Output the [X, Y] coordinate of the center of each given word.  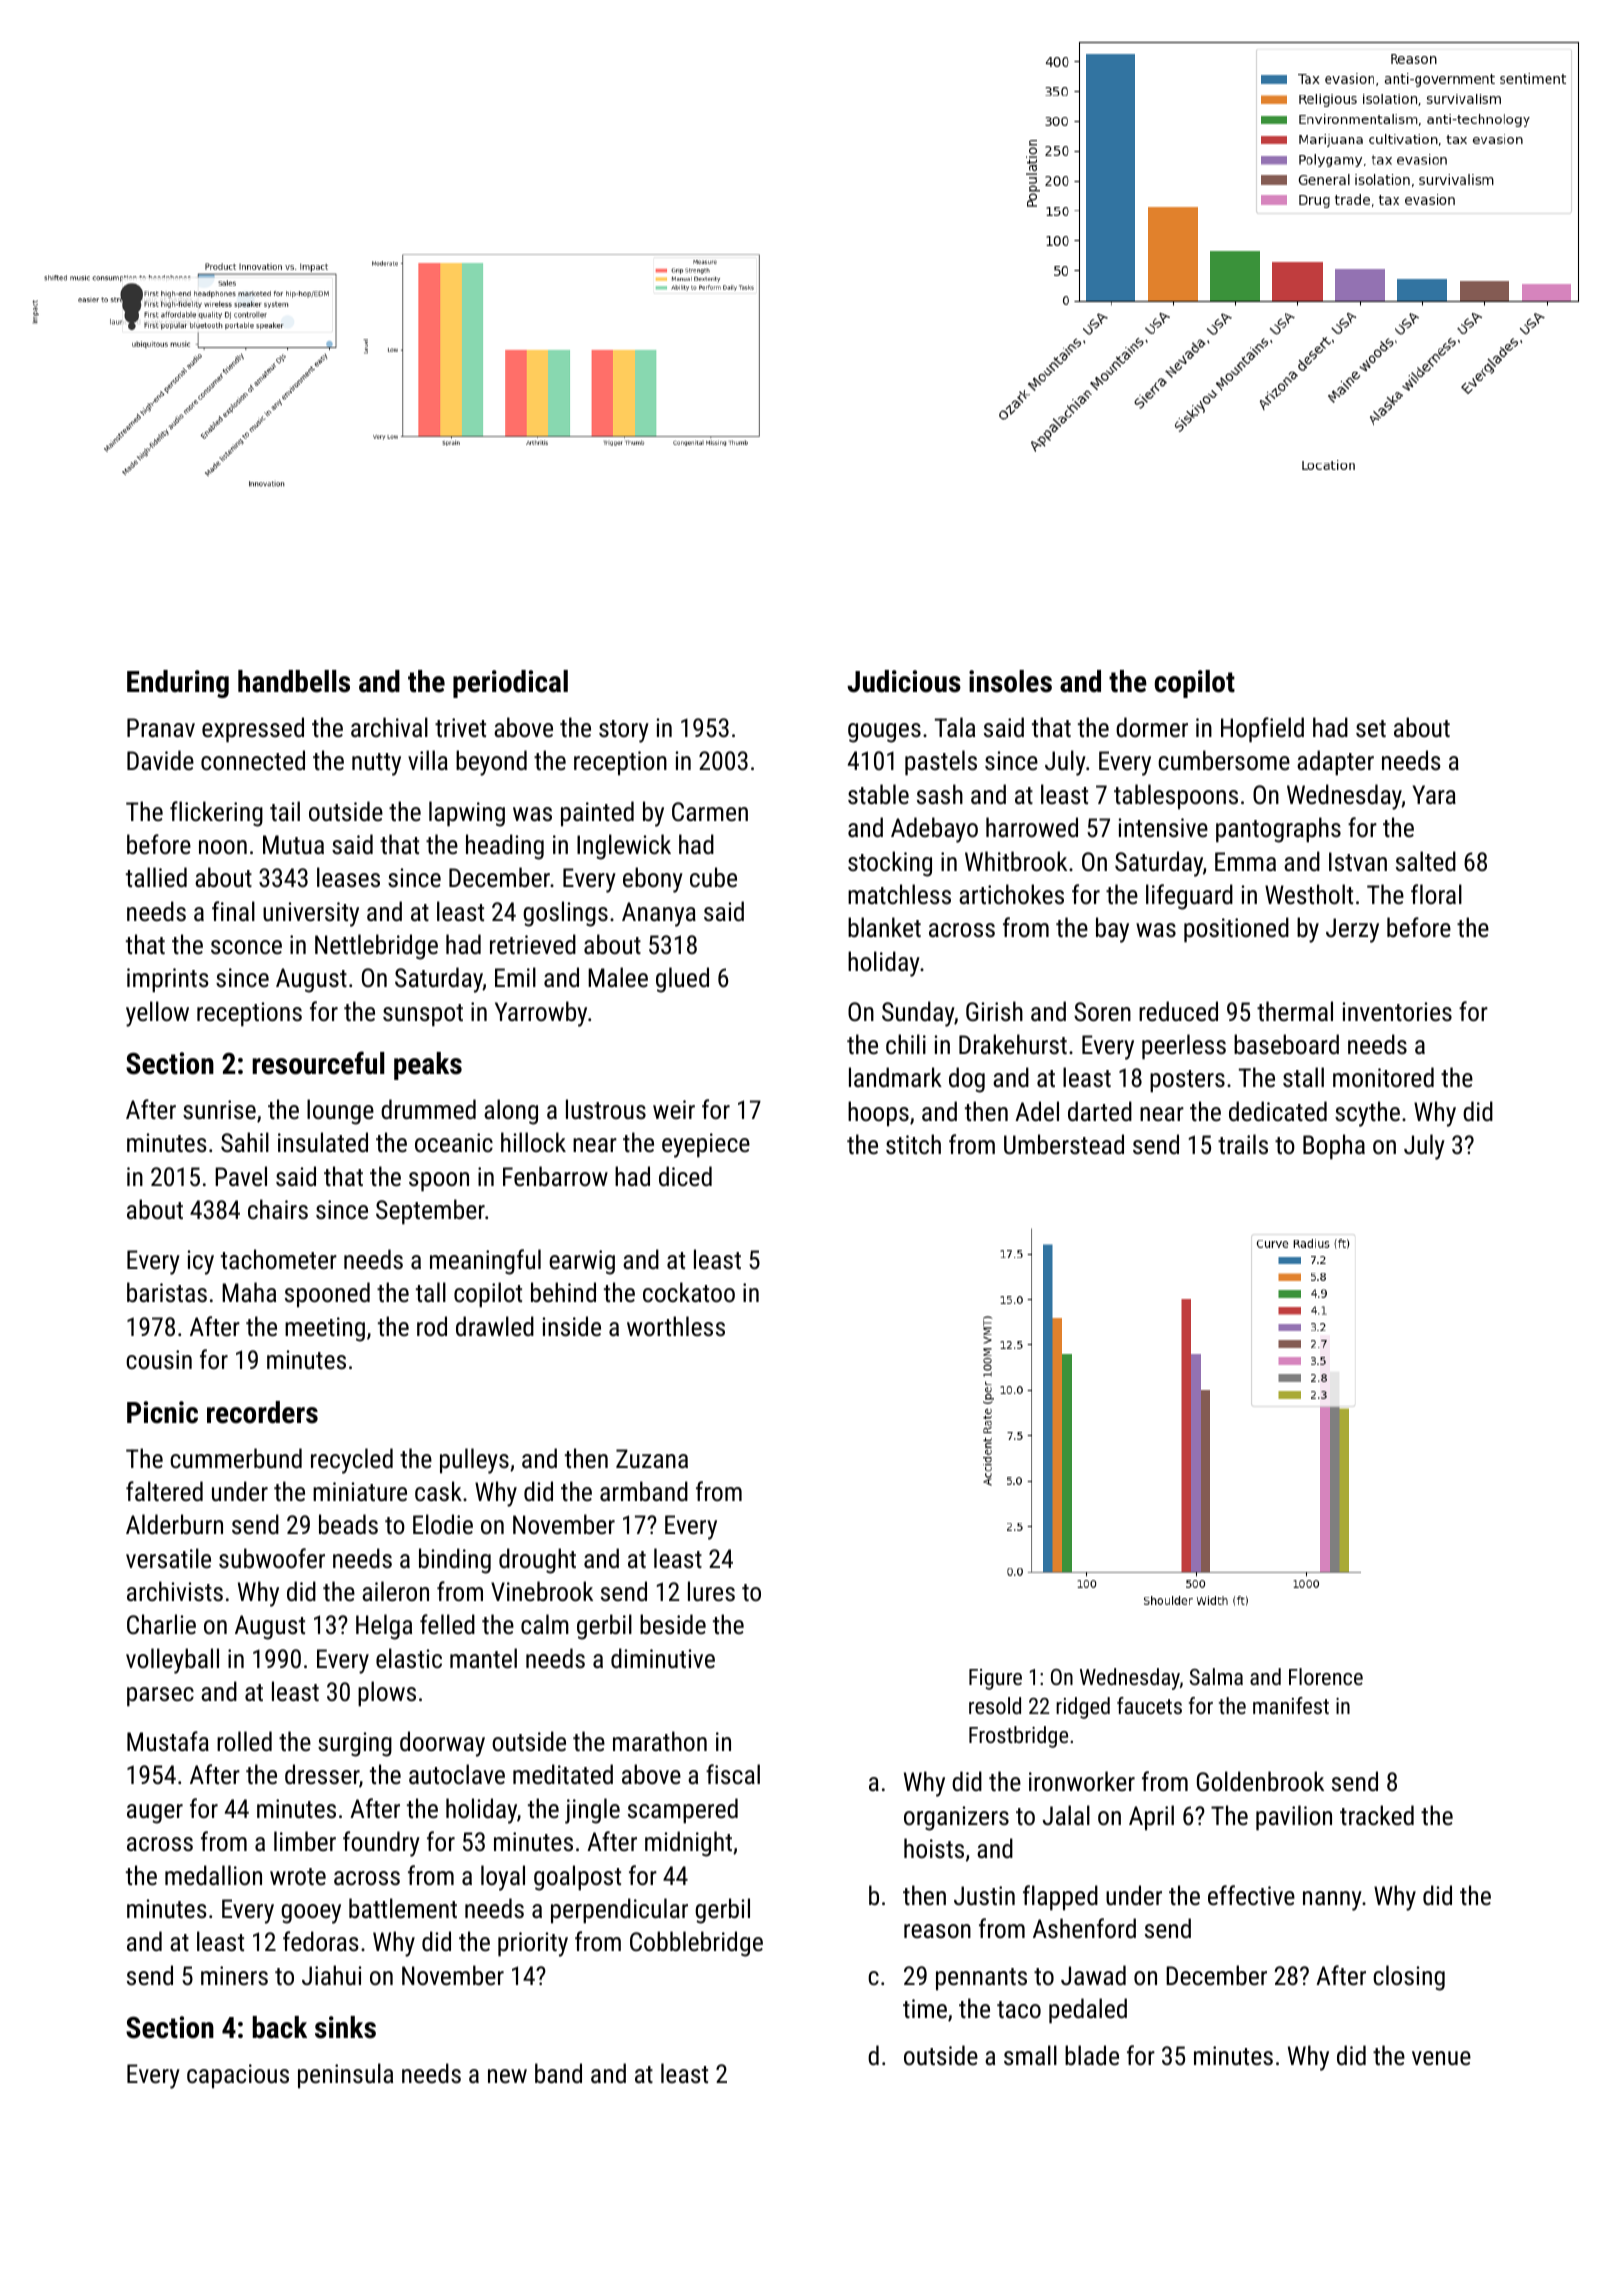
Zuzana [652, 1458]
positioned [1236, 930]
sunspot [423, 1015]
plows [387, 1694]
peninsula [345, 2076]
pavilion [1294, 1818]
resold [995, 1705]
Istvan [1358, 861]
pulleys [474, 1461]
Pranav [161, 727]
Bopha [1334, 1147]
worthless [676, 1326]
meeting [325, 1329]
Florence [1326, 1676]
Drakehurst [1013, 1044]
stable [878, 794]
